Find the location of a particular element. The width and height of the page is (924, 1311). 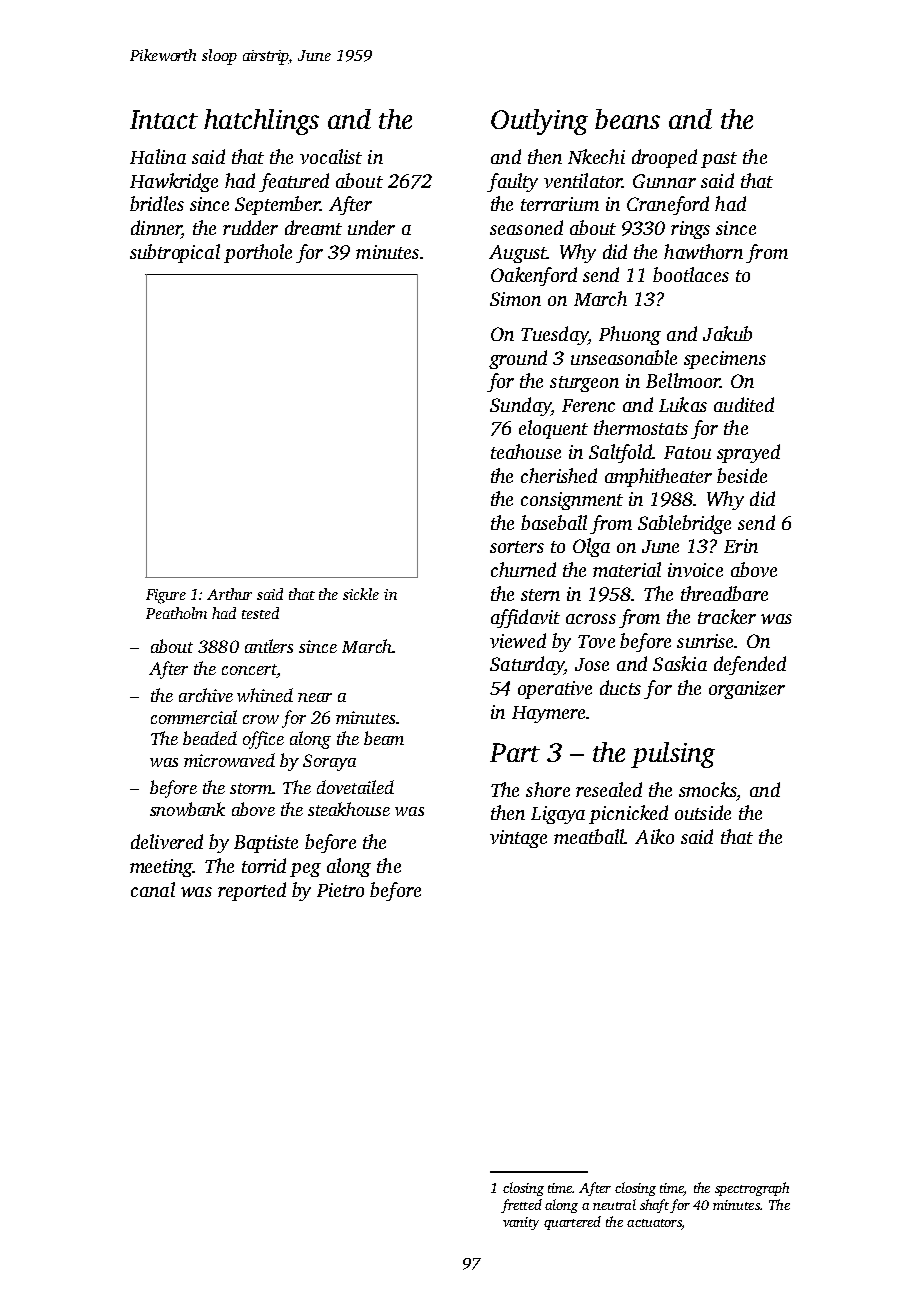

storm is located at coordinates (251, 788).
